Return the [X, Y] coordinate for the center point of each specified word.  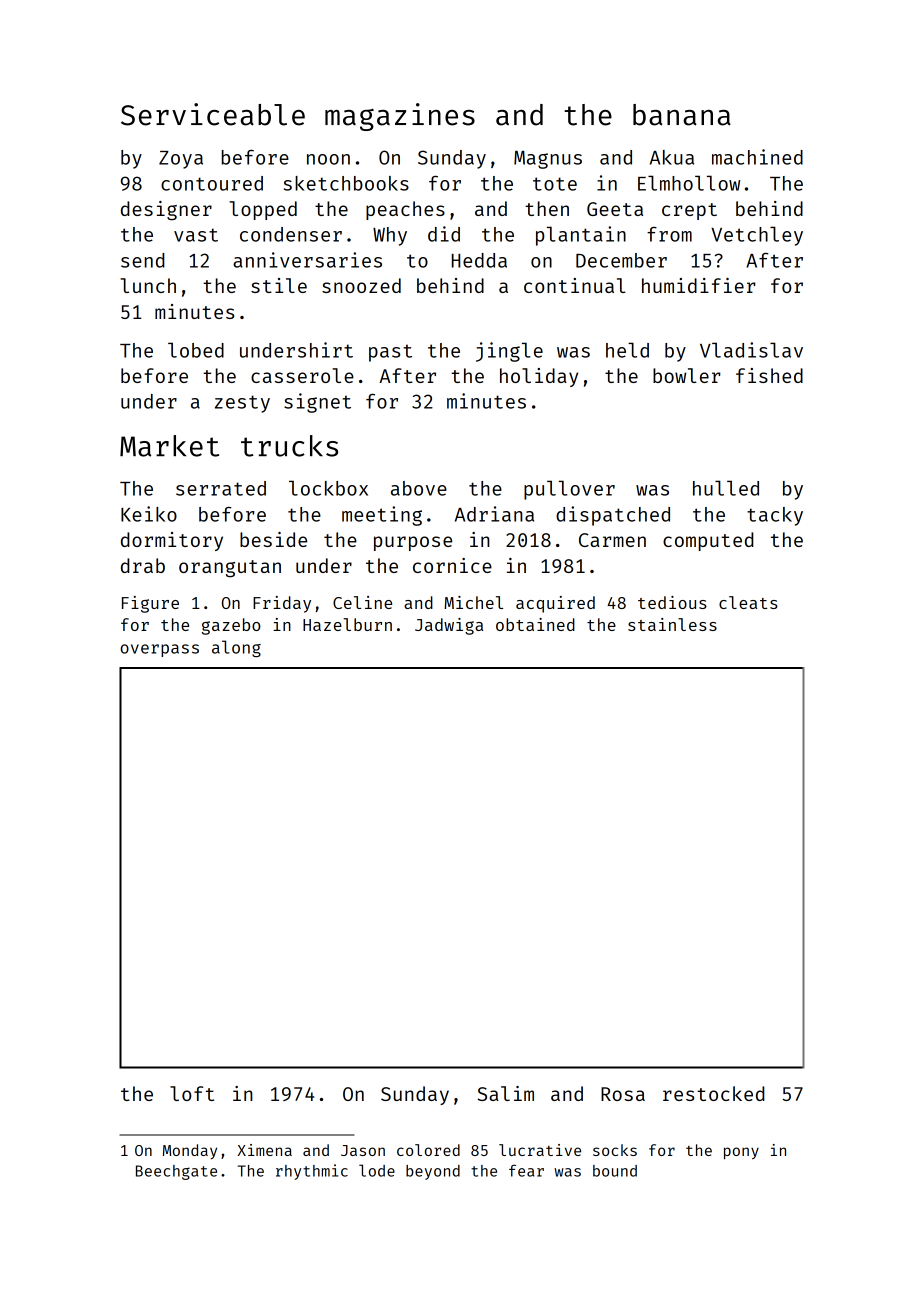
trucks [289, 446]
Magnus [548, 160]
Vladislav [751, 350]
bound [615, 1171]
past [390, 353]
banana [682, 115]
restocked [713, 1093]
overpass [159, 650]
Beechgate [176, 1172]
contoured [212, 183]
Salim [505, 1093]
